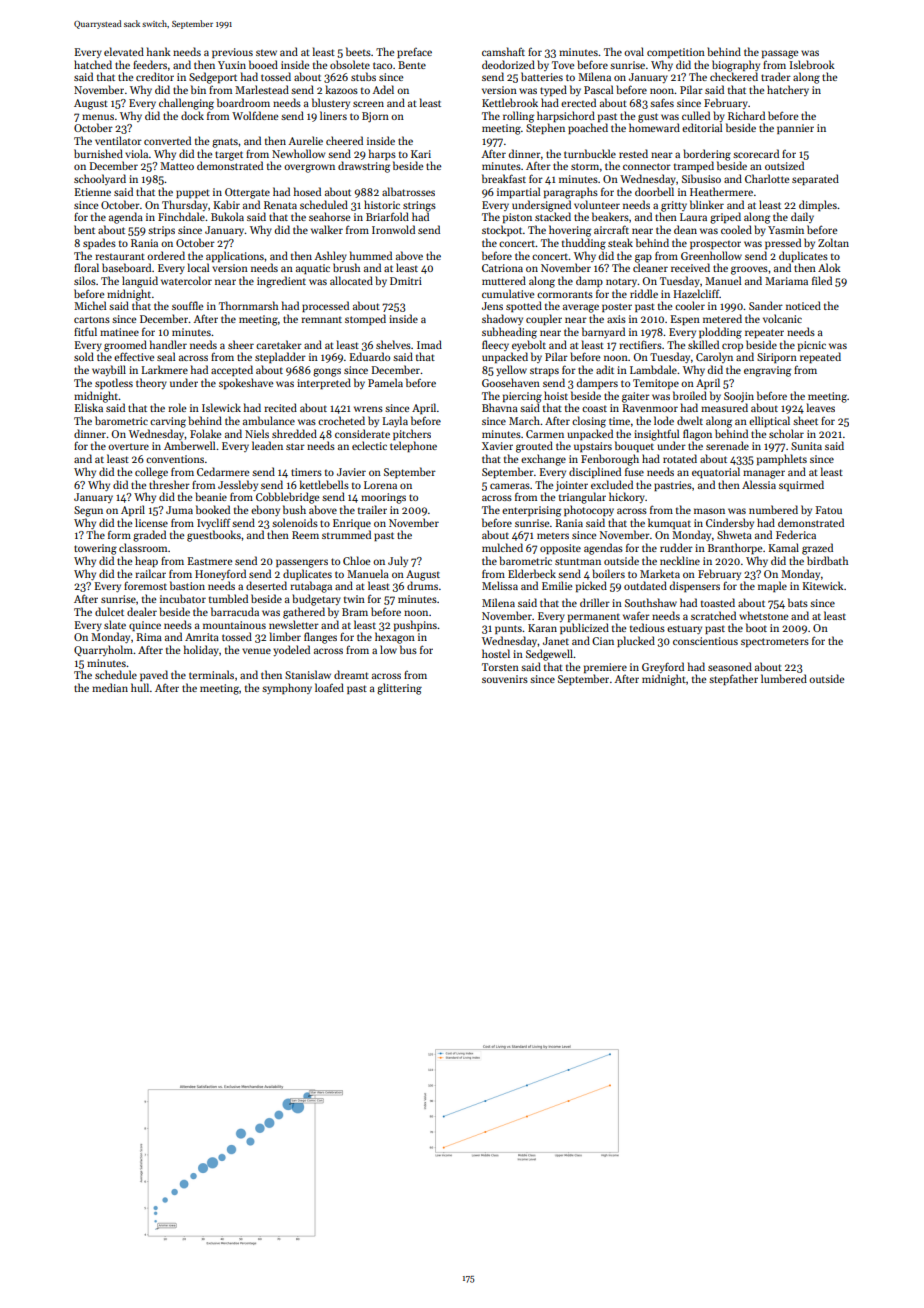 This screenshot has width=924, height=1308. Describe the element at coordinates (829, 510) in the screenshot. I see `Fatou` at that location.
